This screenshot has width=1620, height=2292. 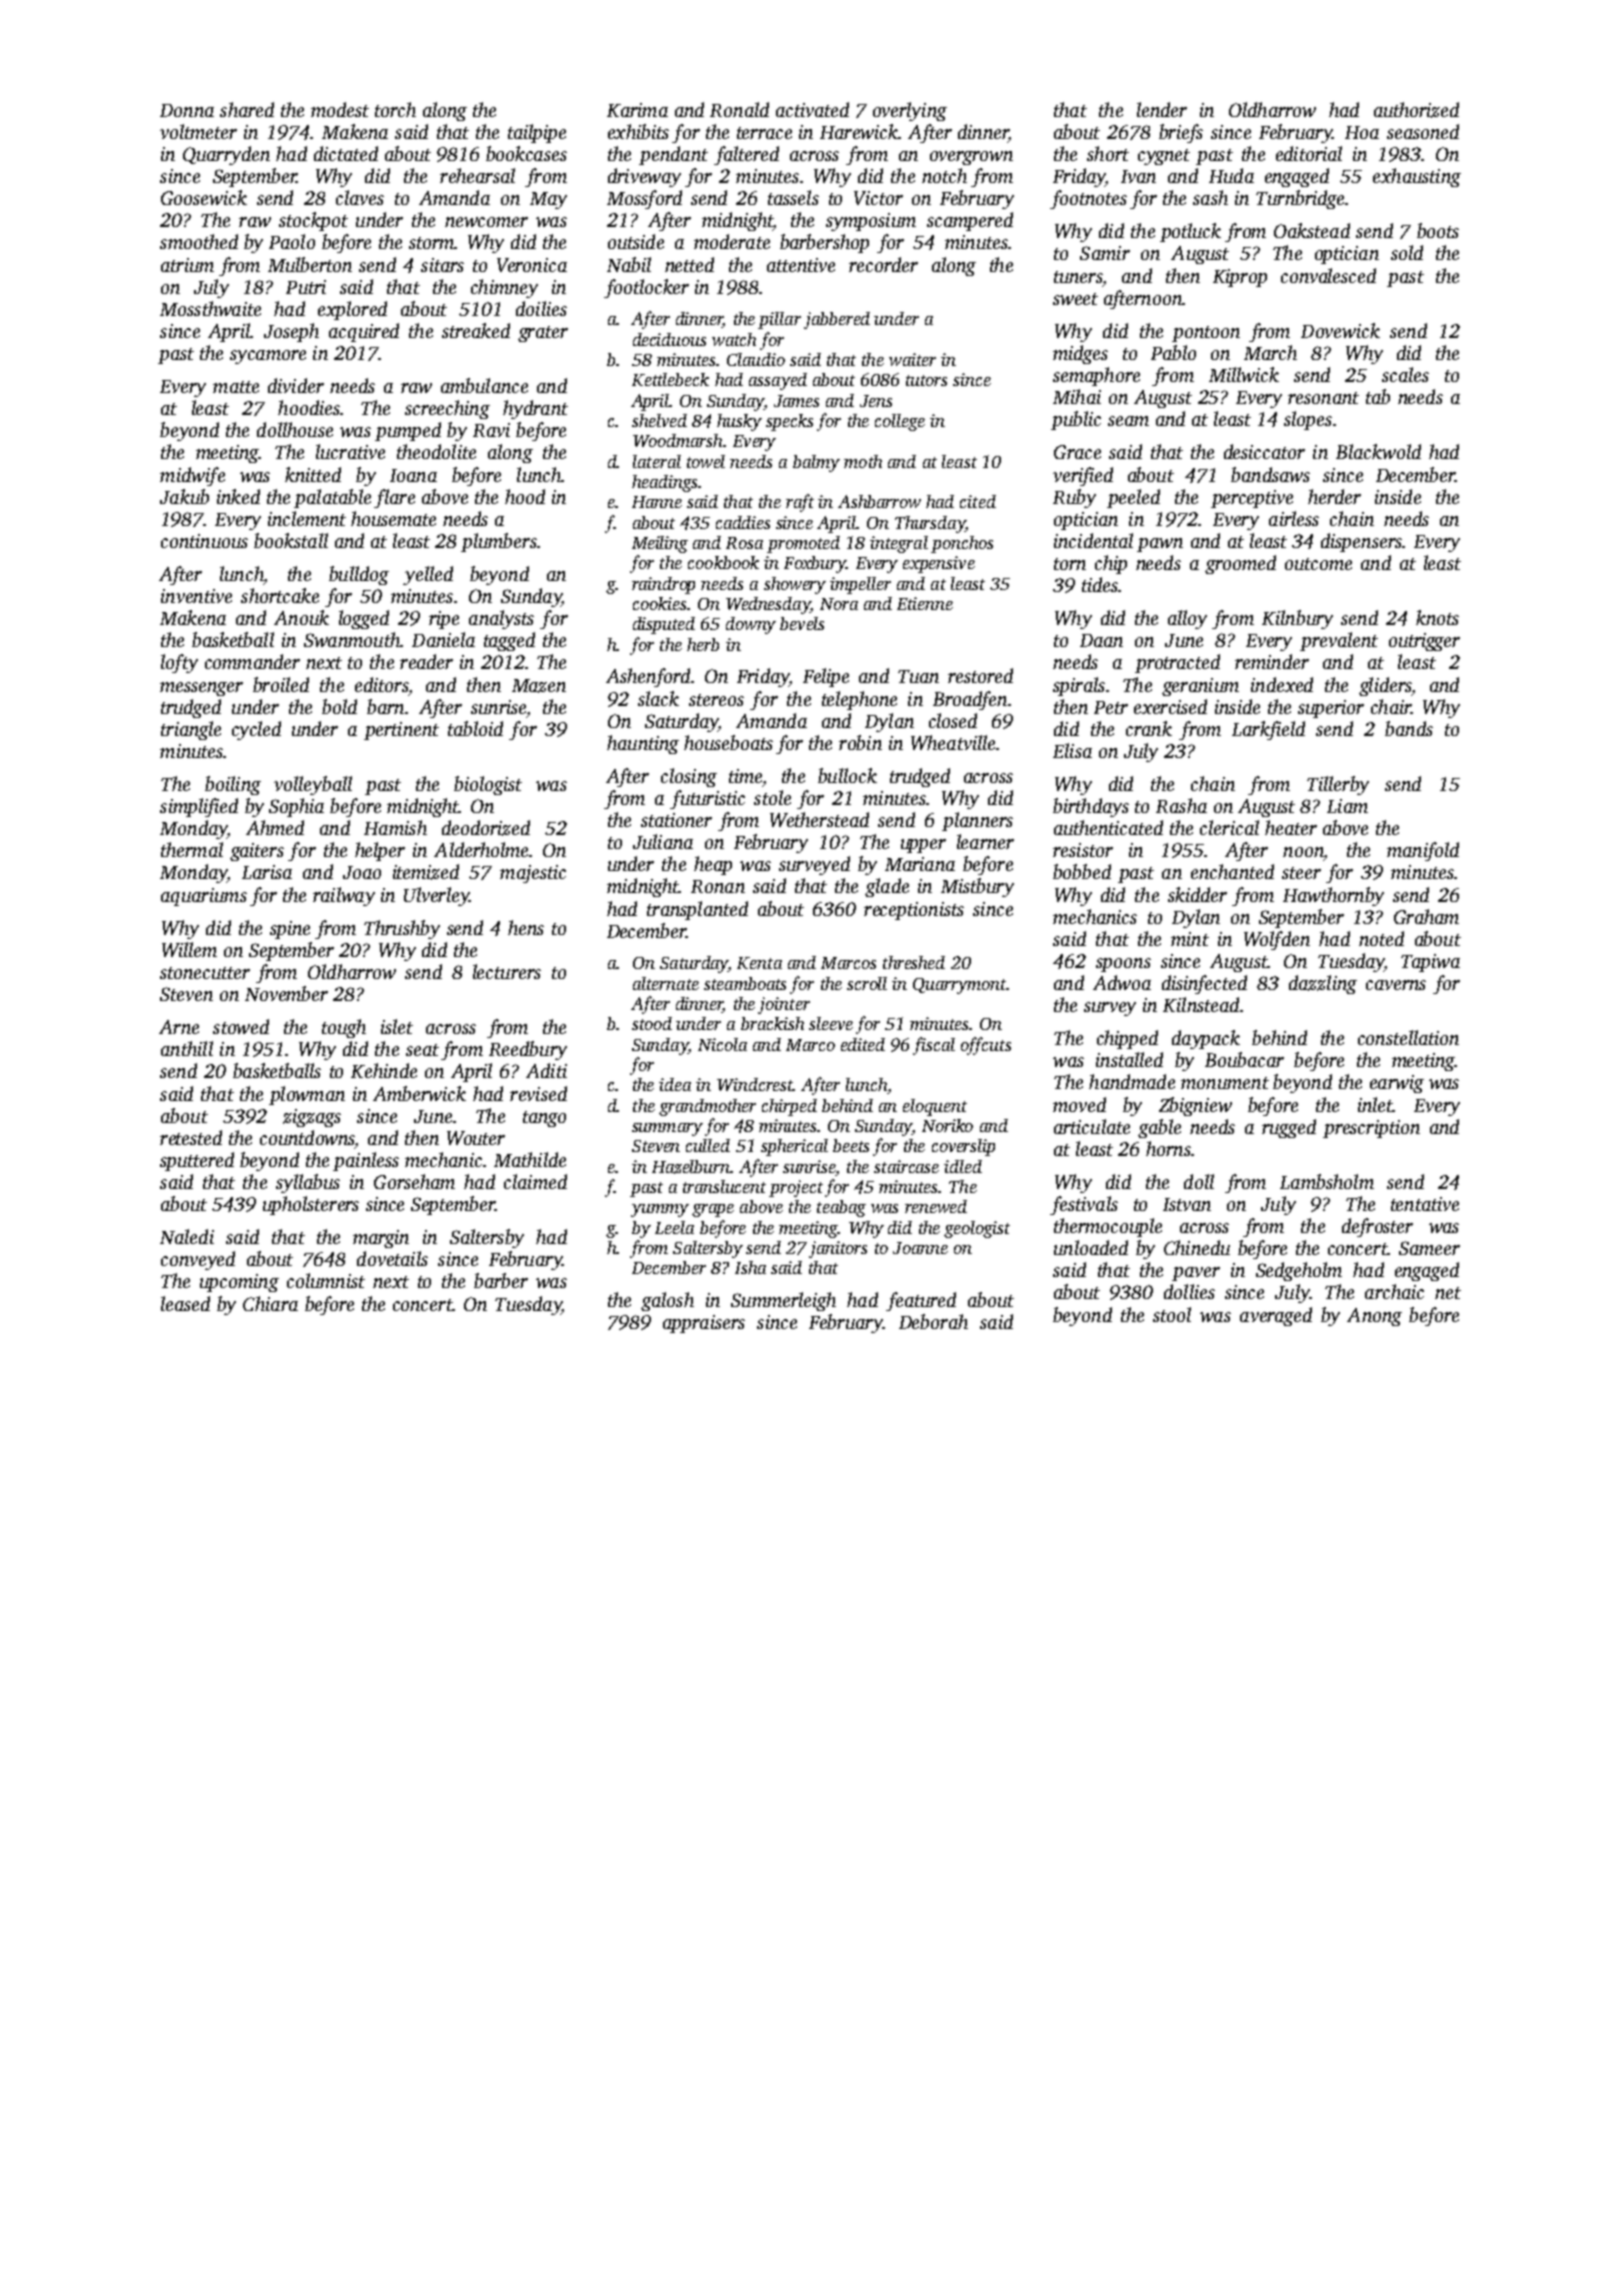 I want to click on Reedbury, so click(x=528, y=1050).
